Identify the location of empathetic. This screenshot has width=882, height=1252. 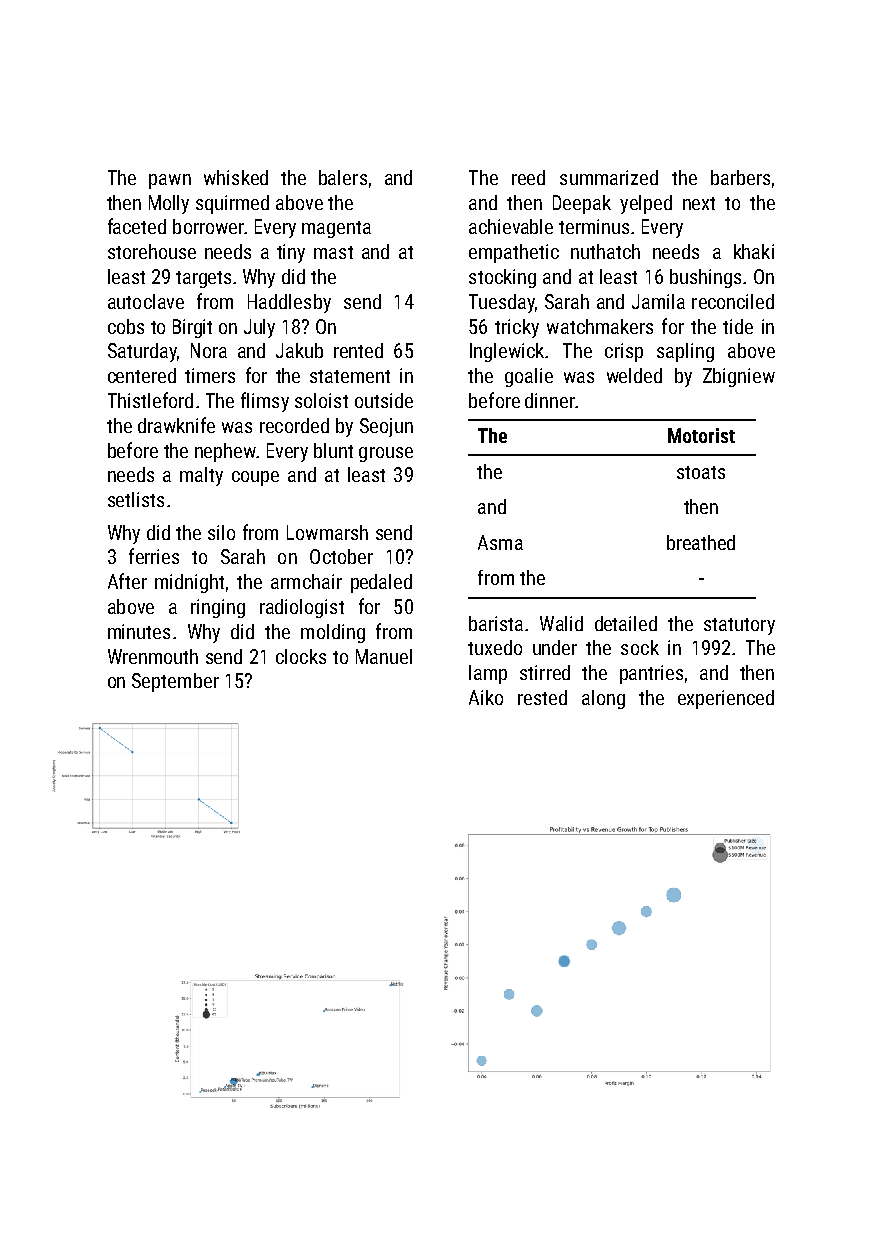
(514, 253).
